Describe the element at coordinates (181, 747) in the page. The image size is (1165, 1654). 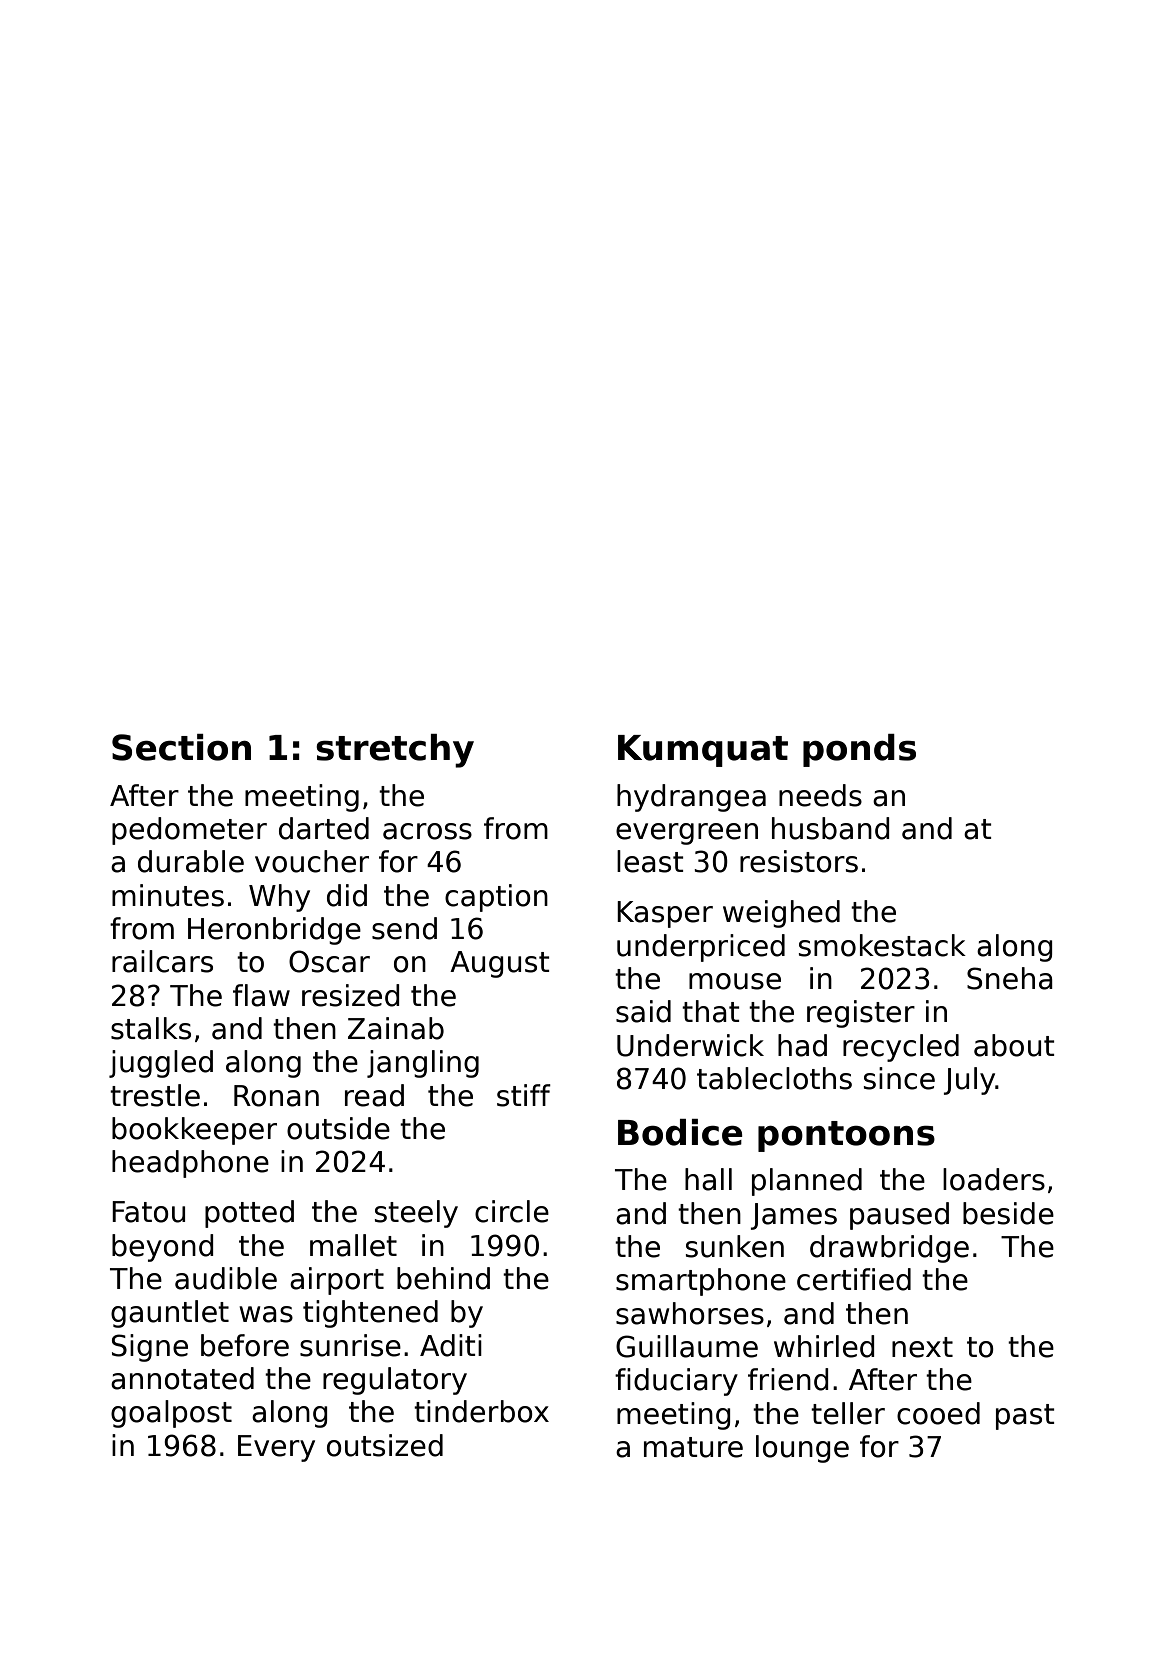
I see `Section` at that location.
